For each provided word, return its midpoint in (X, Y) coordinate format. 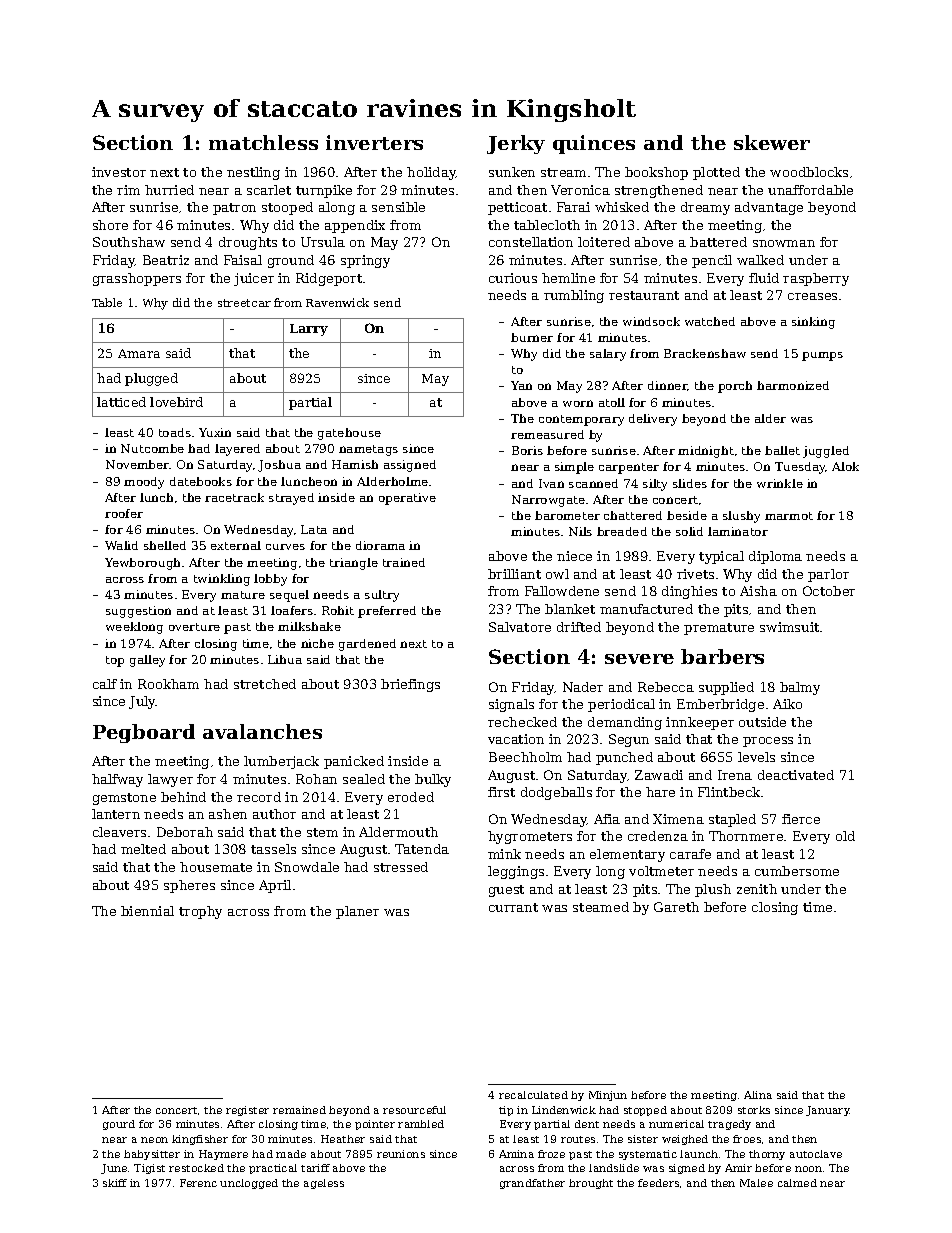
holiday (431, 173)
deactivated (796, 775)
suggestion (138, 612)
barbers (722, 656)
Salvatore (520, 627)
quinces (594, 144)
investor (119, 172)
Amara (139, 353)
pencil (712, 261)
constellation (531, 242)
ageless (324, 1184)
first (501, 792)
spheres (189, 886)
